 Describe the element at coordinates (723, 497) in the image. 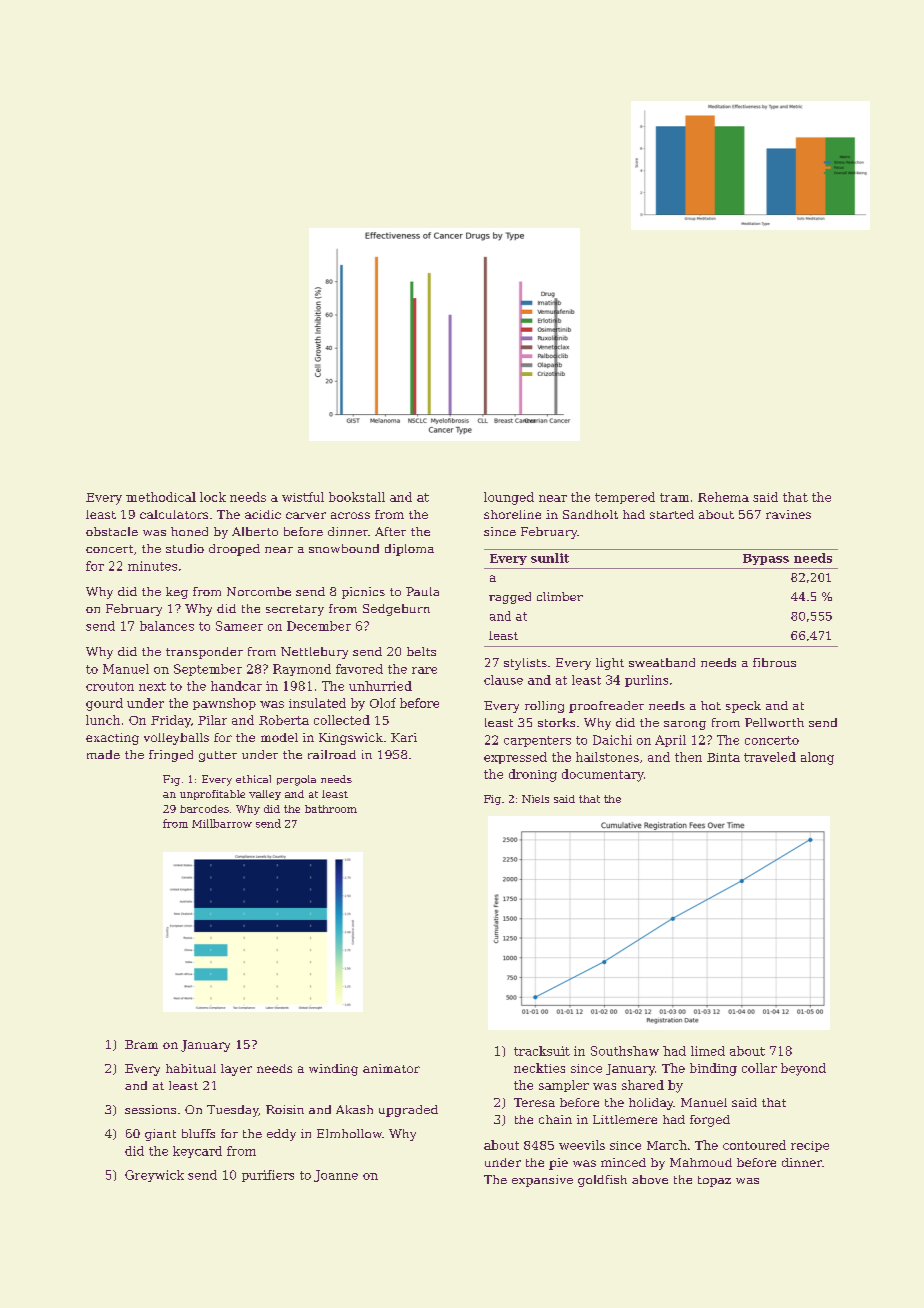

I see `Rehema` at that location.
